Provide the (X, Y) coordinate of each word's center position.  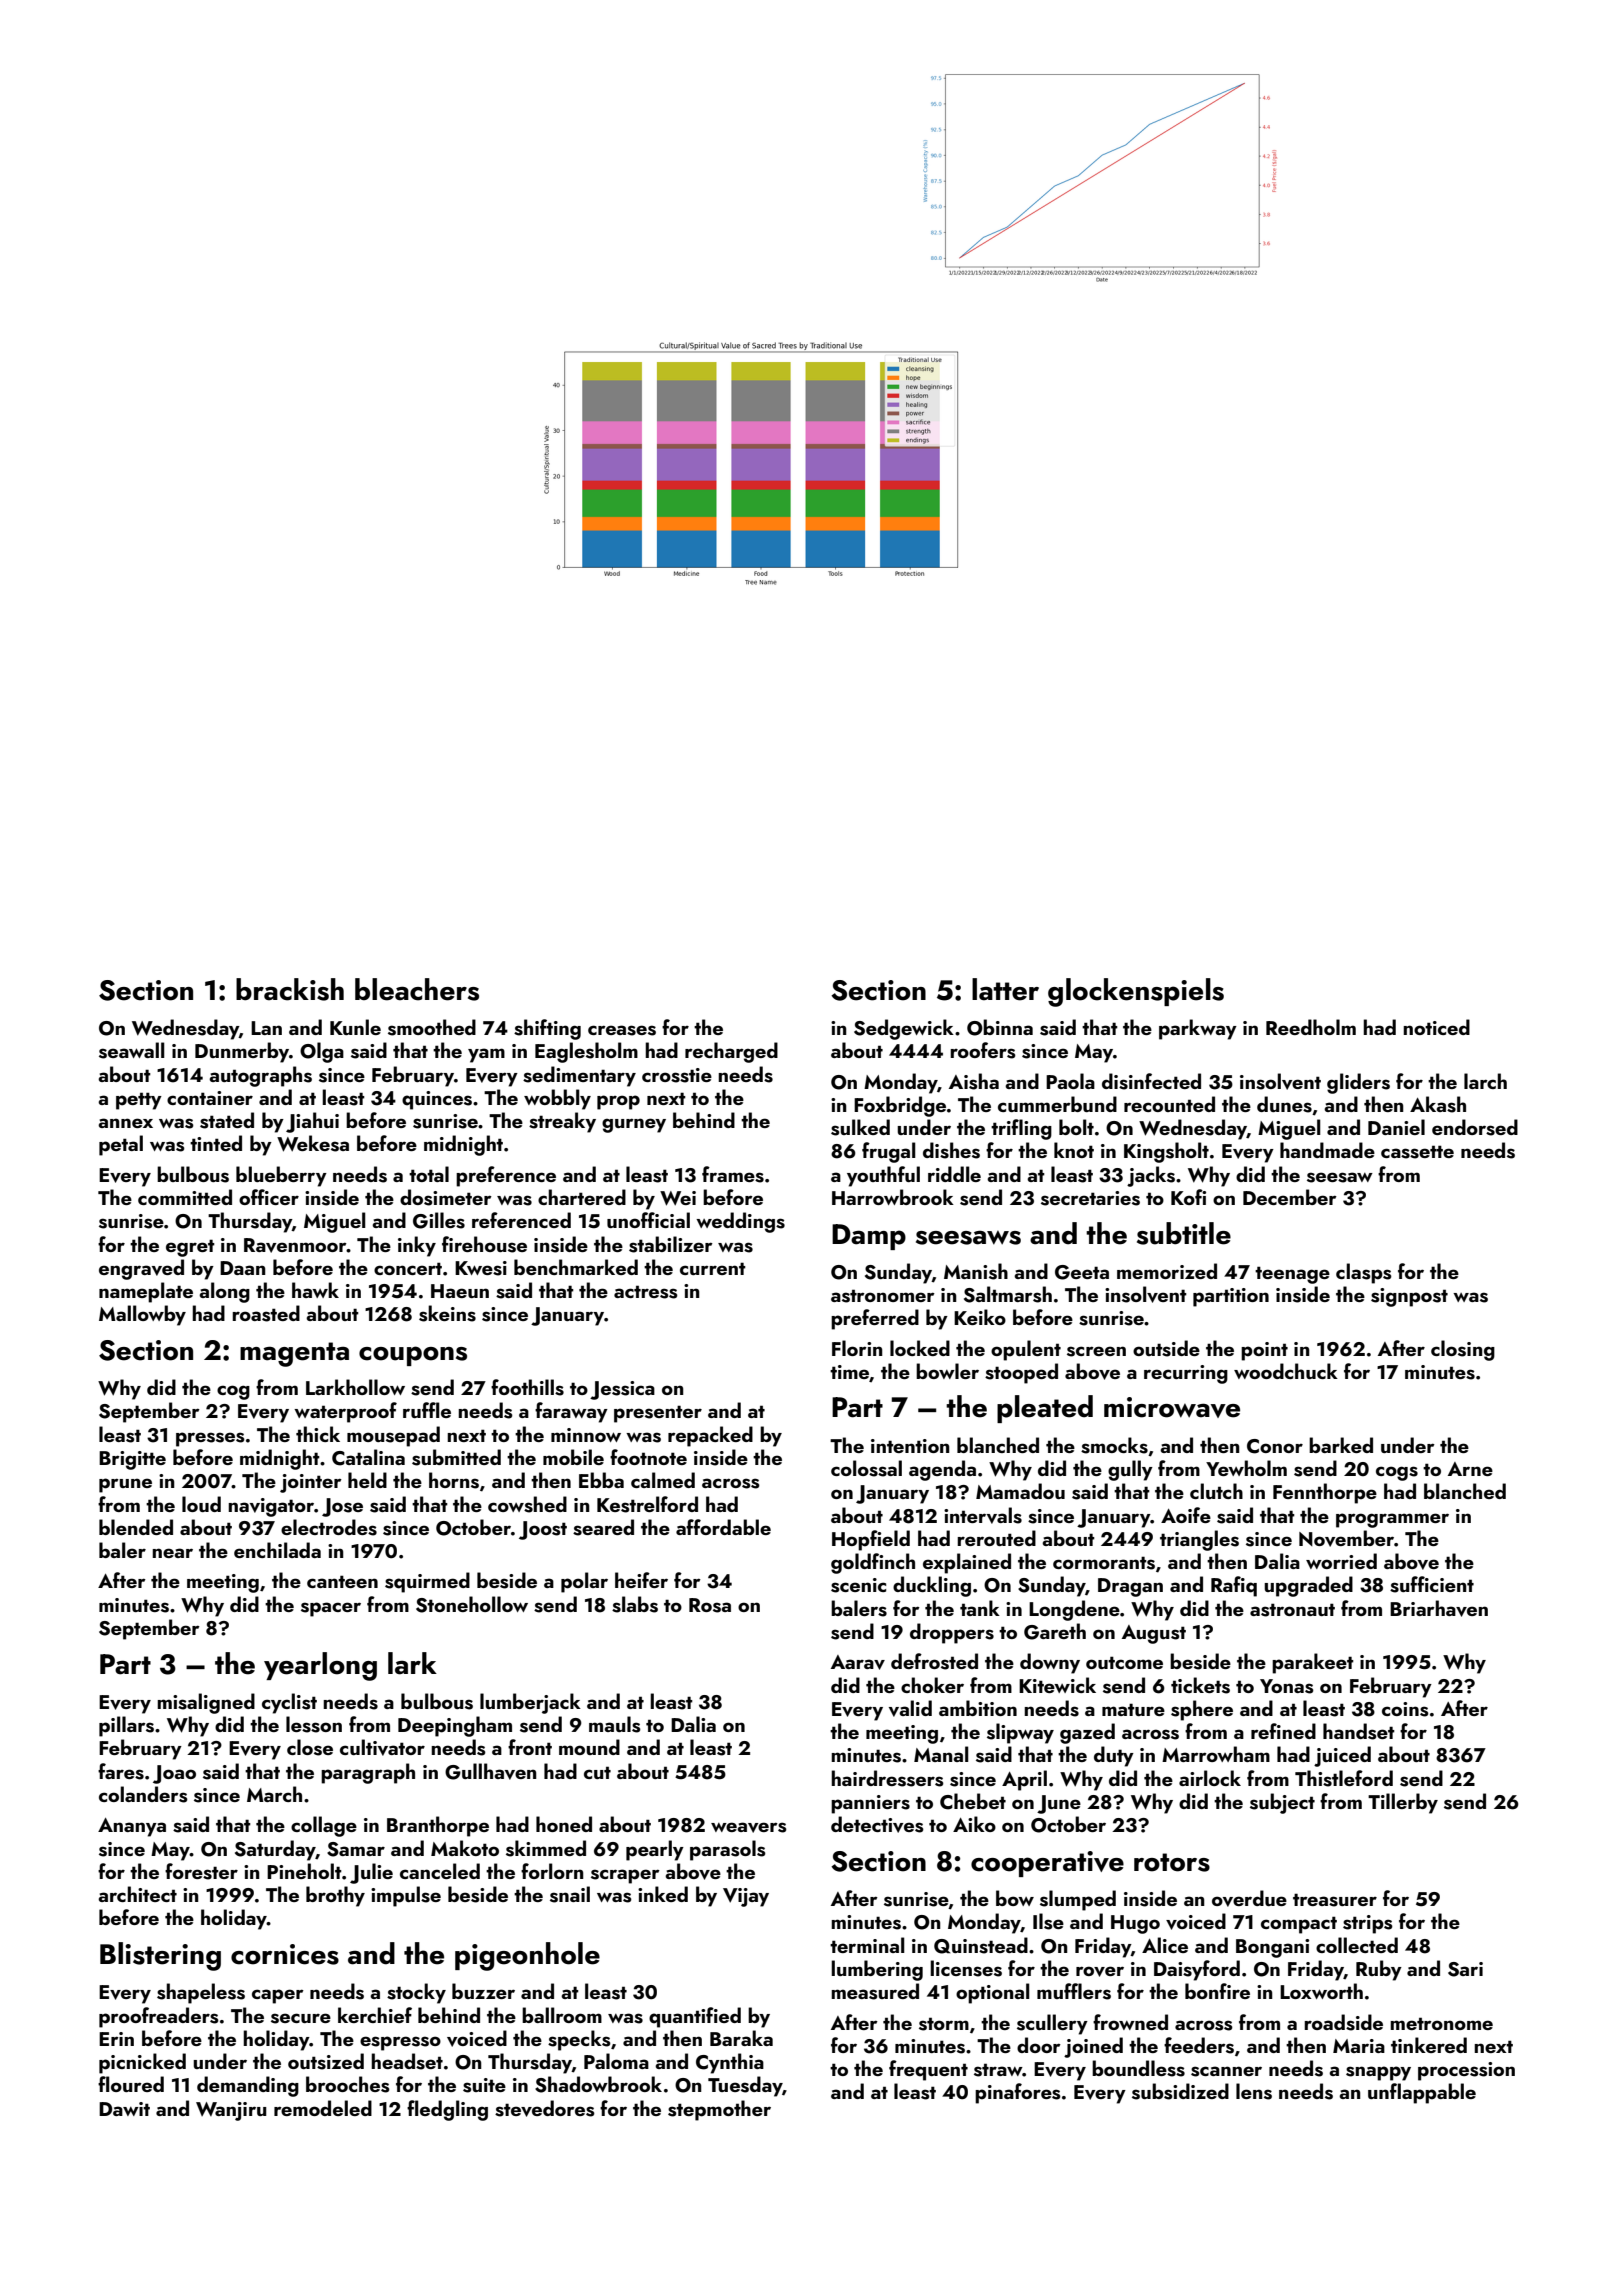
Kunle (355, 1027)
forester (201, 1871)
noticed (1436, 1027)
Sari (1465, 1969)
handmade (1327, 1150)
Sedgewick (904, 1029)
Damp (869, 1237)
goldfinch (873, 1563)
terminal (867, 1945)
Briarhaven (1439, 1608)
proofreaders (159, 2017)
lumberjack (530, 1703)
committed (185, 1197)
